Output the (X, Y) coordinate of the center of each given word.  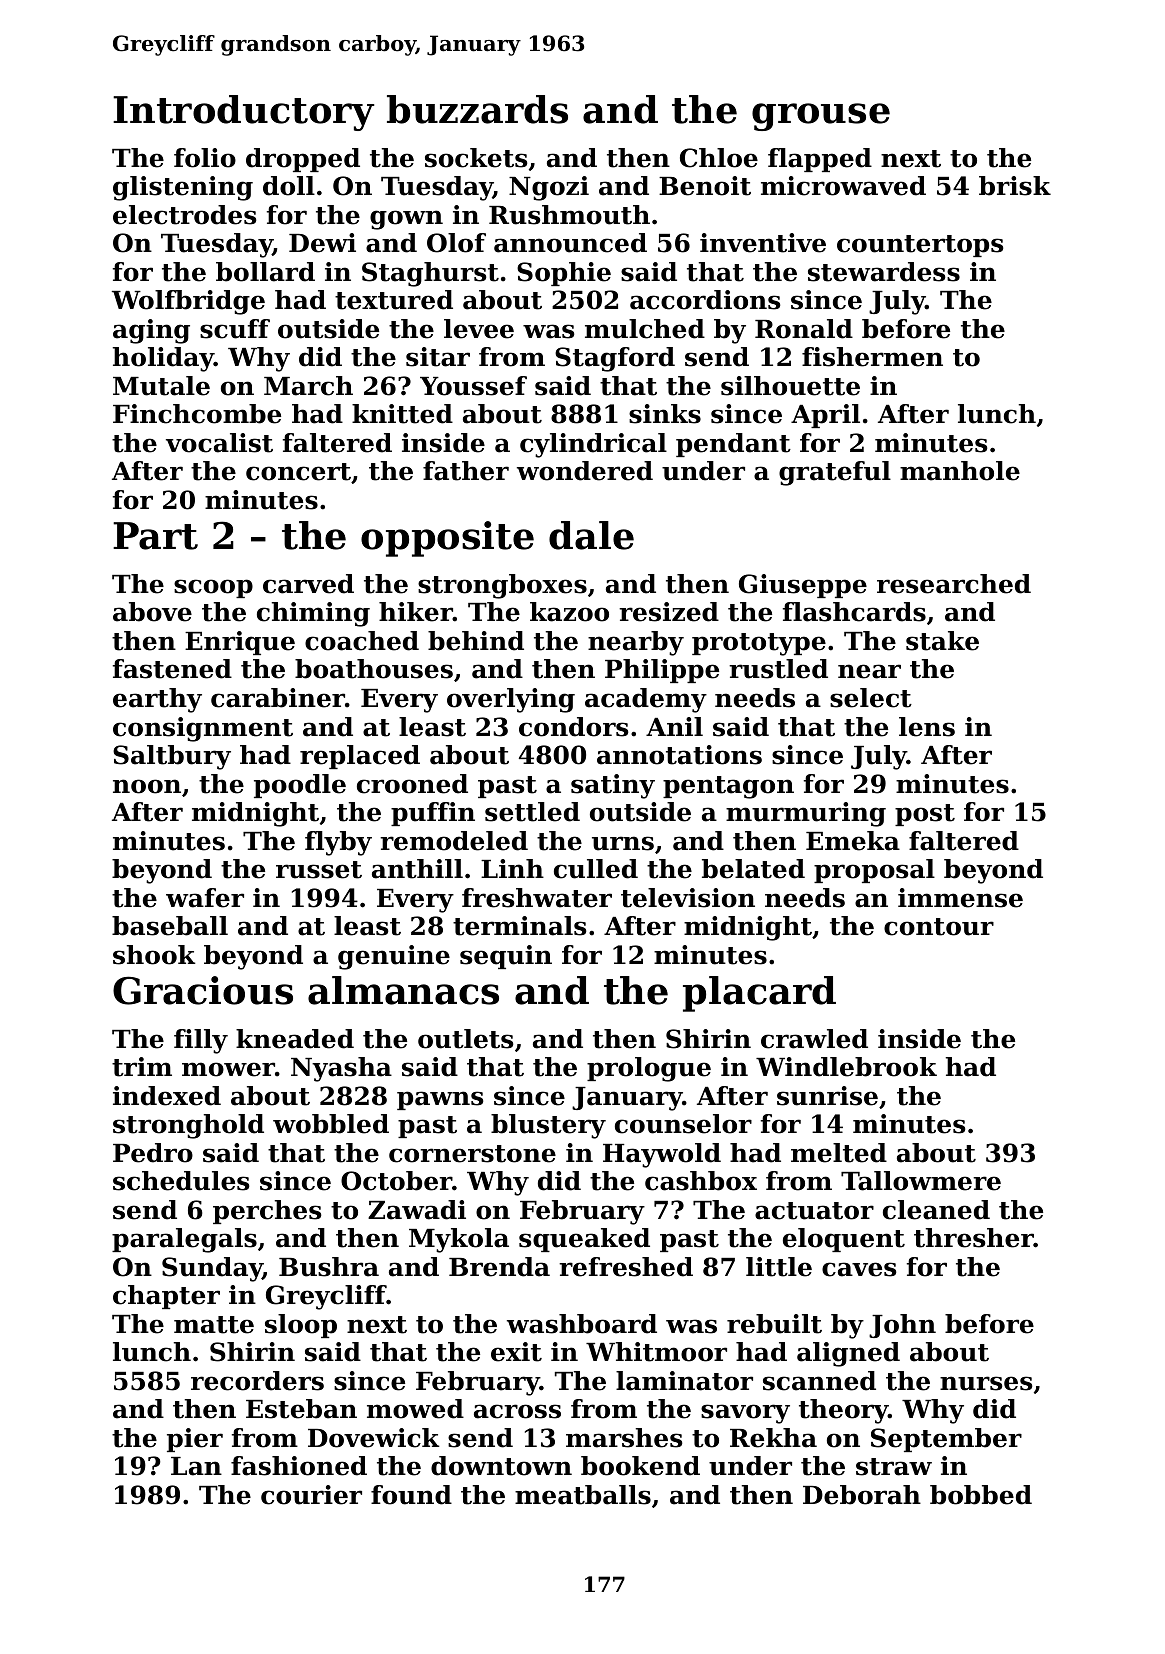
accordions (705, 300)
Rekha (773, 1438)
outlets (466, 1039)
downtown (501, 1466)
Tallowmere (921, 1181)
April (825, 416)
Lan (196, 1466)
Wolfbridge (188, 302)
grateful (835, 473)
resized (669, 612)
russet (319, 870)
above (152, 612)
